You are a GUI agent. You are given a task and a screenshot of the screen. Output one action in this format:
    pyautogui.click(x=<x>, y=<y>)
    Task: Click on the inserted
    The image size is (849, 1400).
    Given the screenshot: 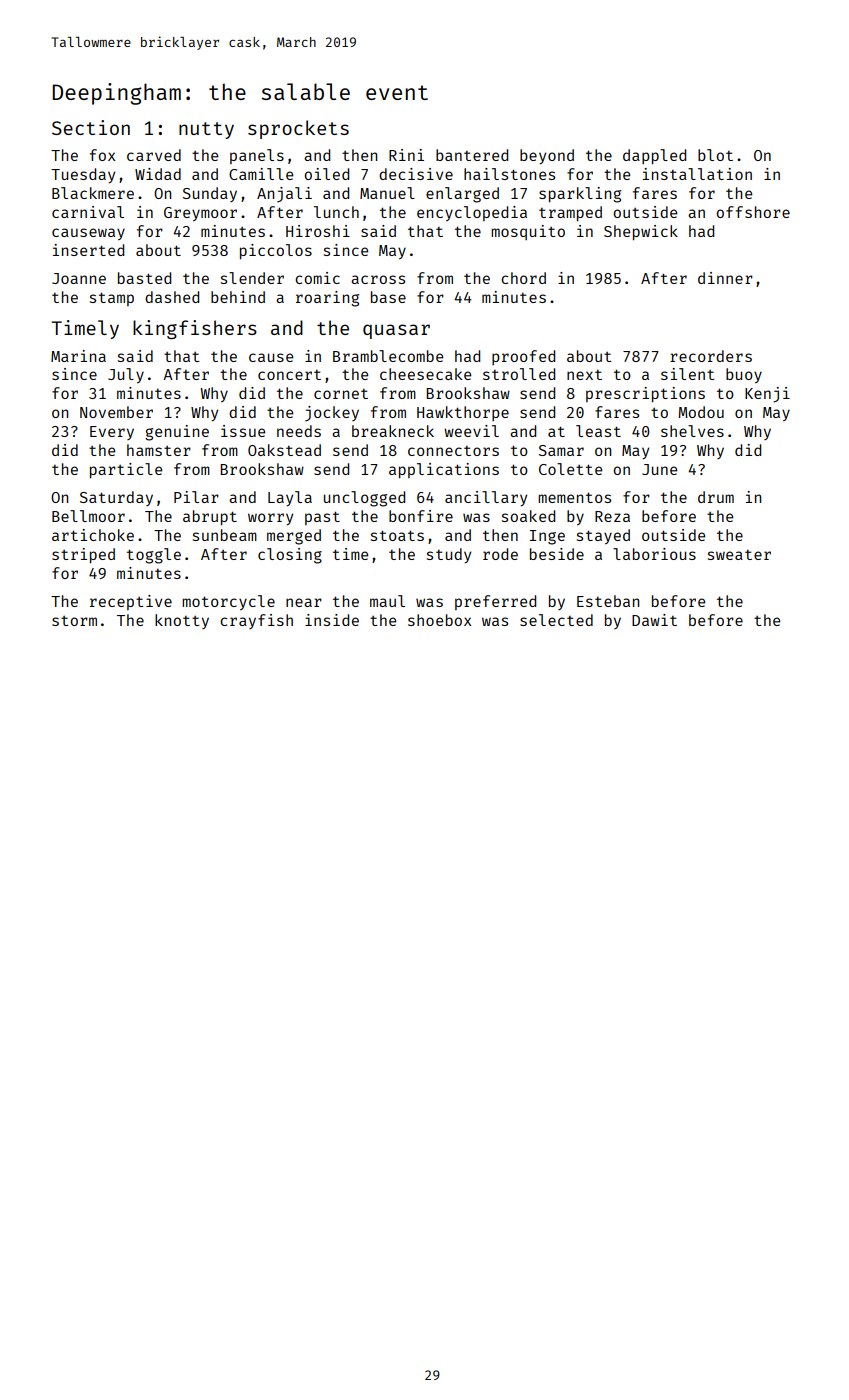 What is the action you would take?
    pyautogui.click(x=88, y=250)
